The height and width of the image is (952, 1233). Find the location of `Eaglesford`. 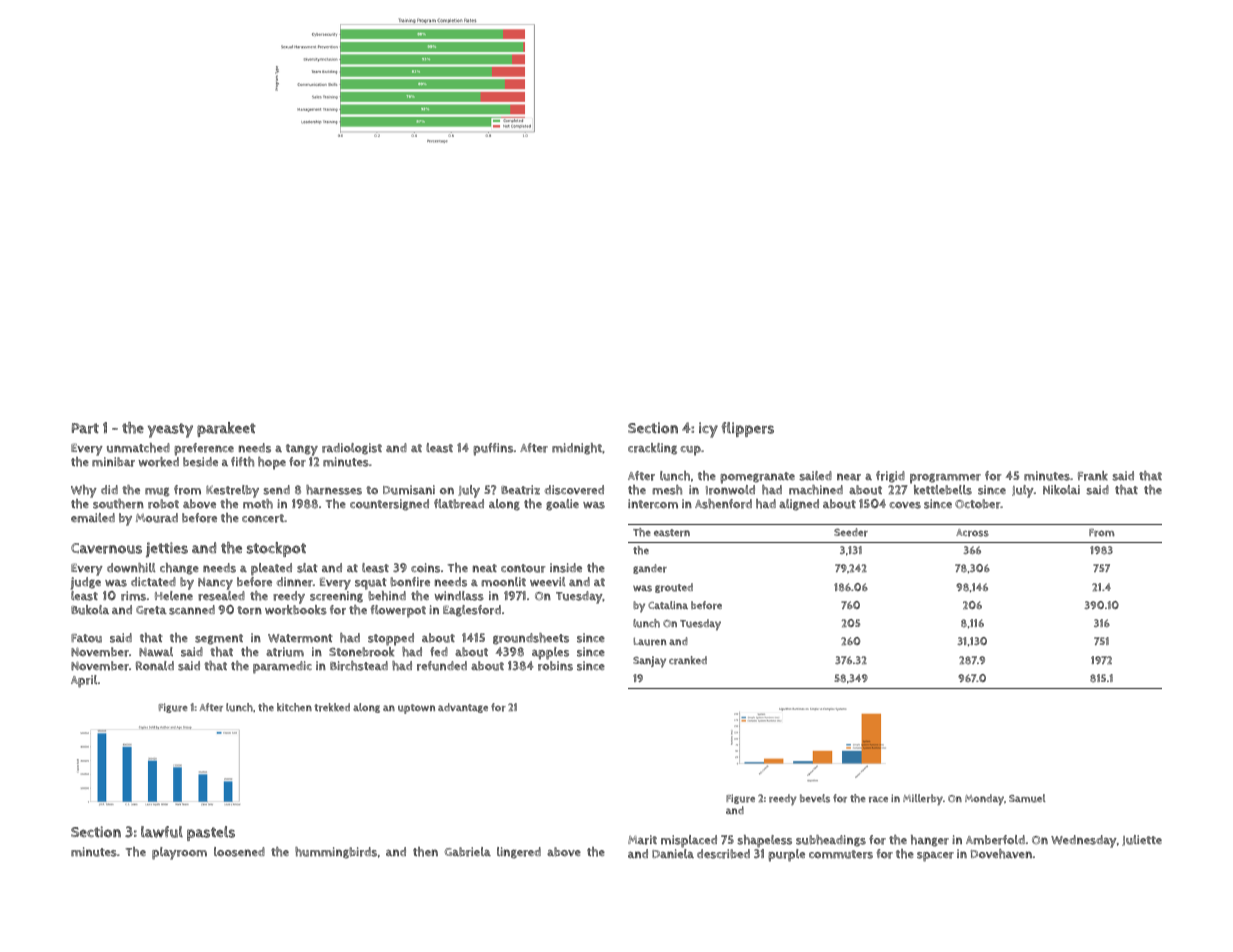

Eaglesford is located at coordinates (472, 611).
